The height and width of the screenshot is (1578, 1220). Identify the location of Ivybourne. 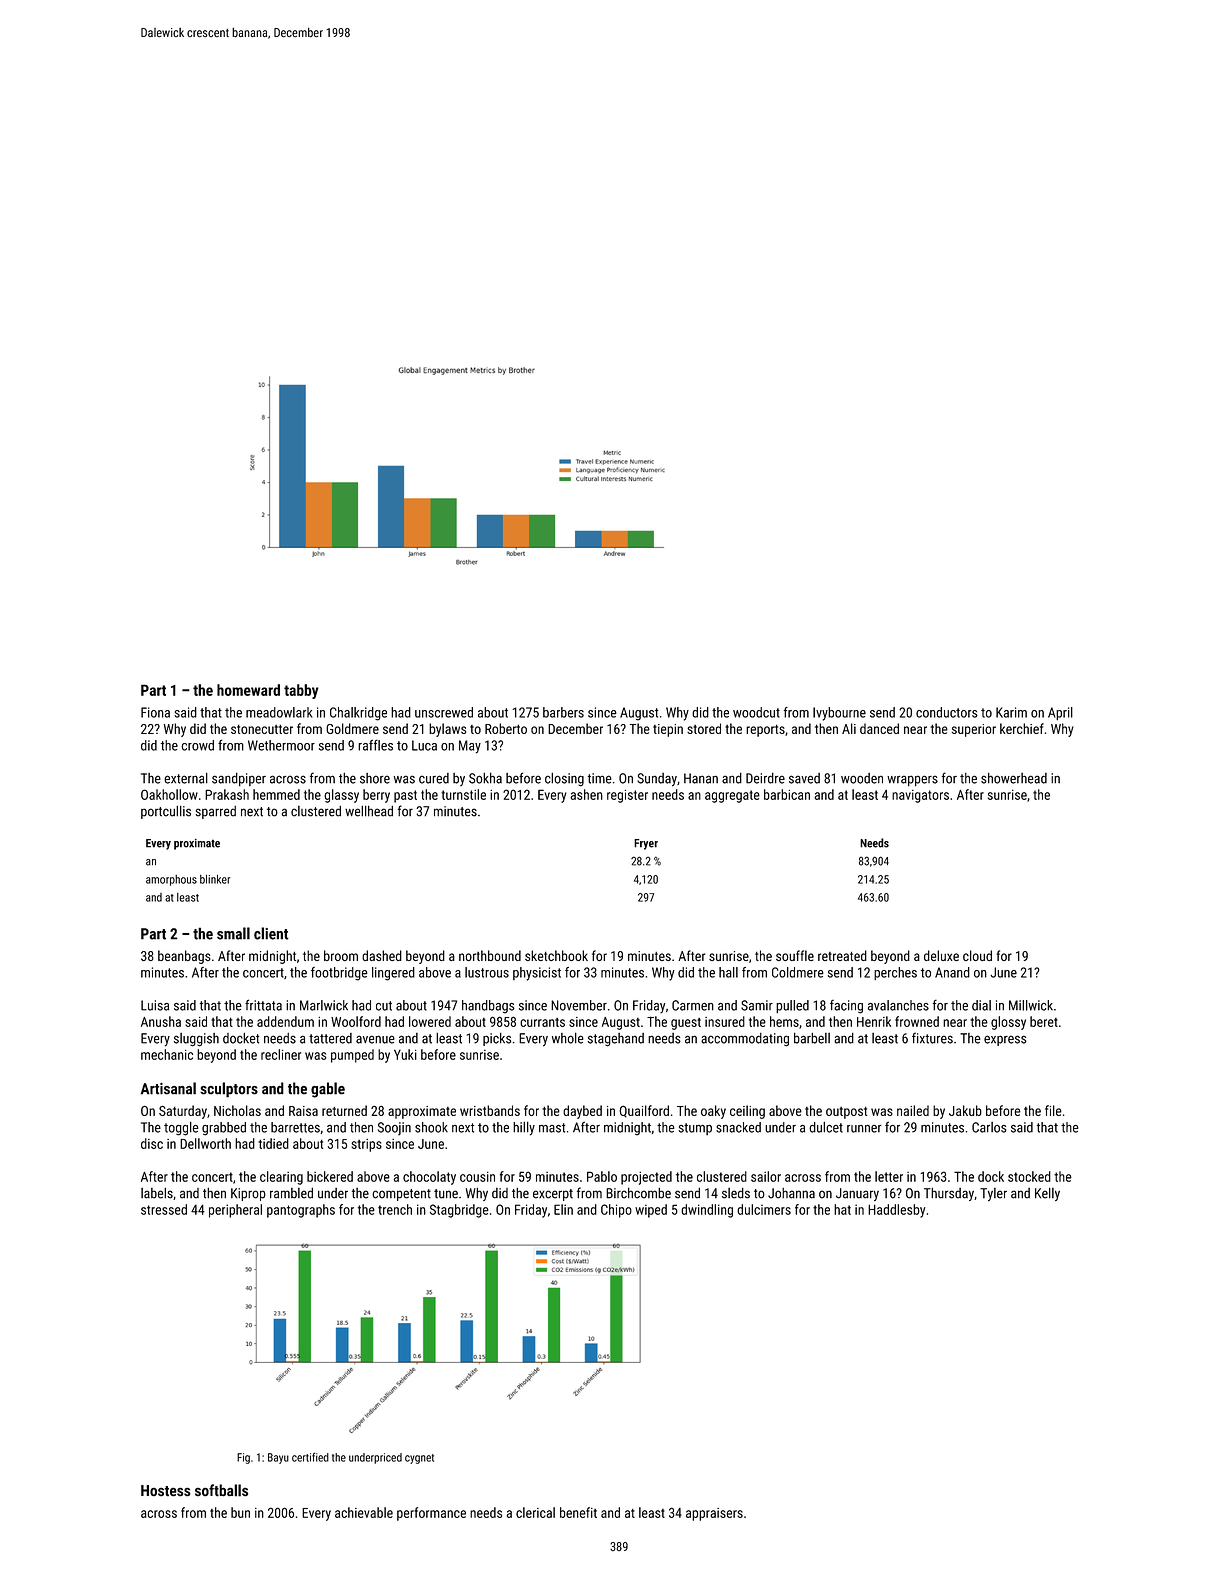
(839, 714).
